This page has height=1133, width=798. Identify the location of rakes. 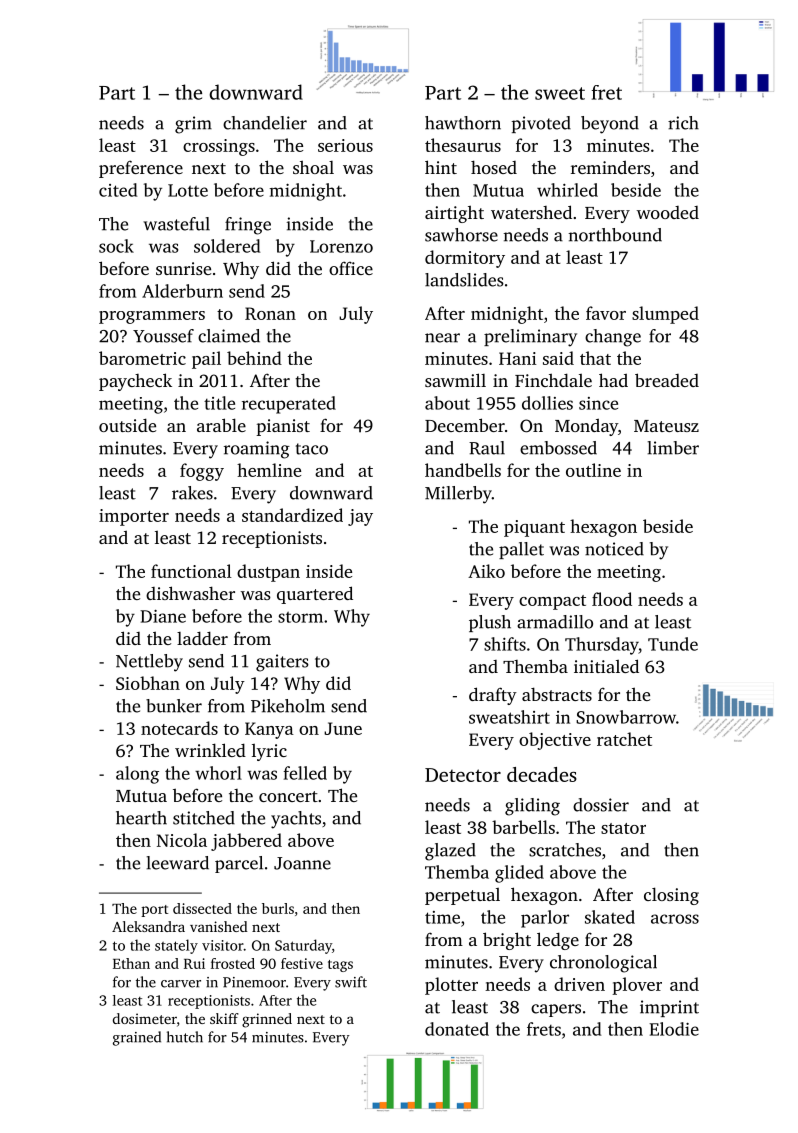
(192, 493).
